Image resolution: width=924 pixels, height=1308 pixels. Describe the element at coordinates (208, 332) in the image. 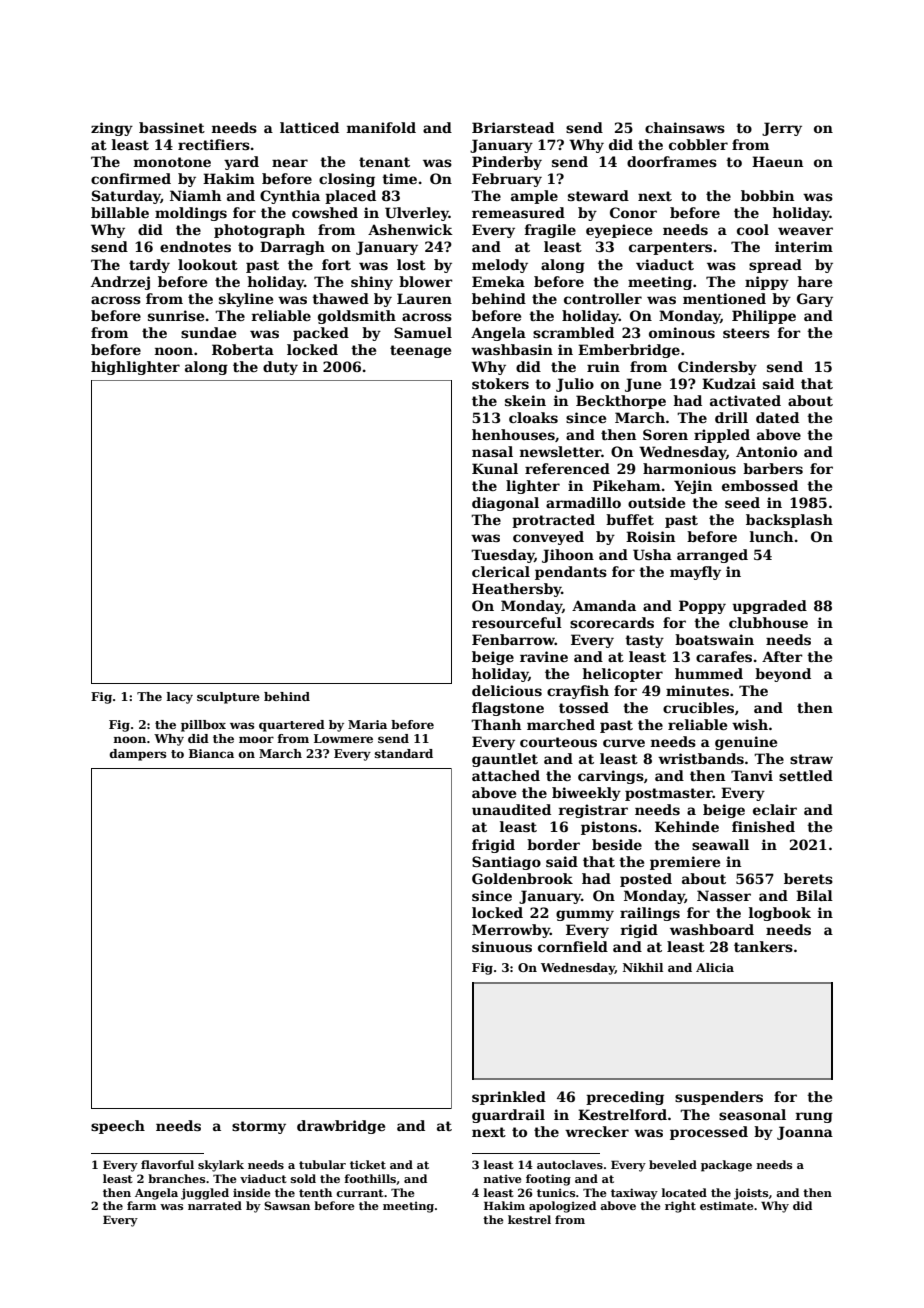

I see `sundae` at that location.
